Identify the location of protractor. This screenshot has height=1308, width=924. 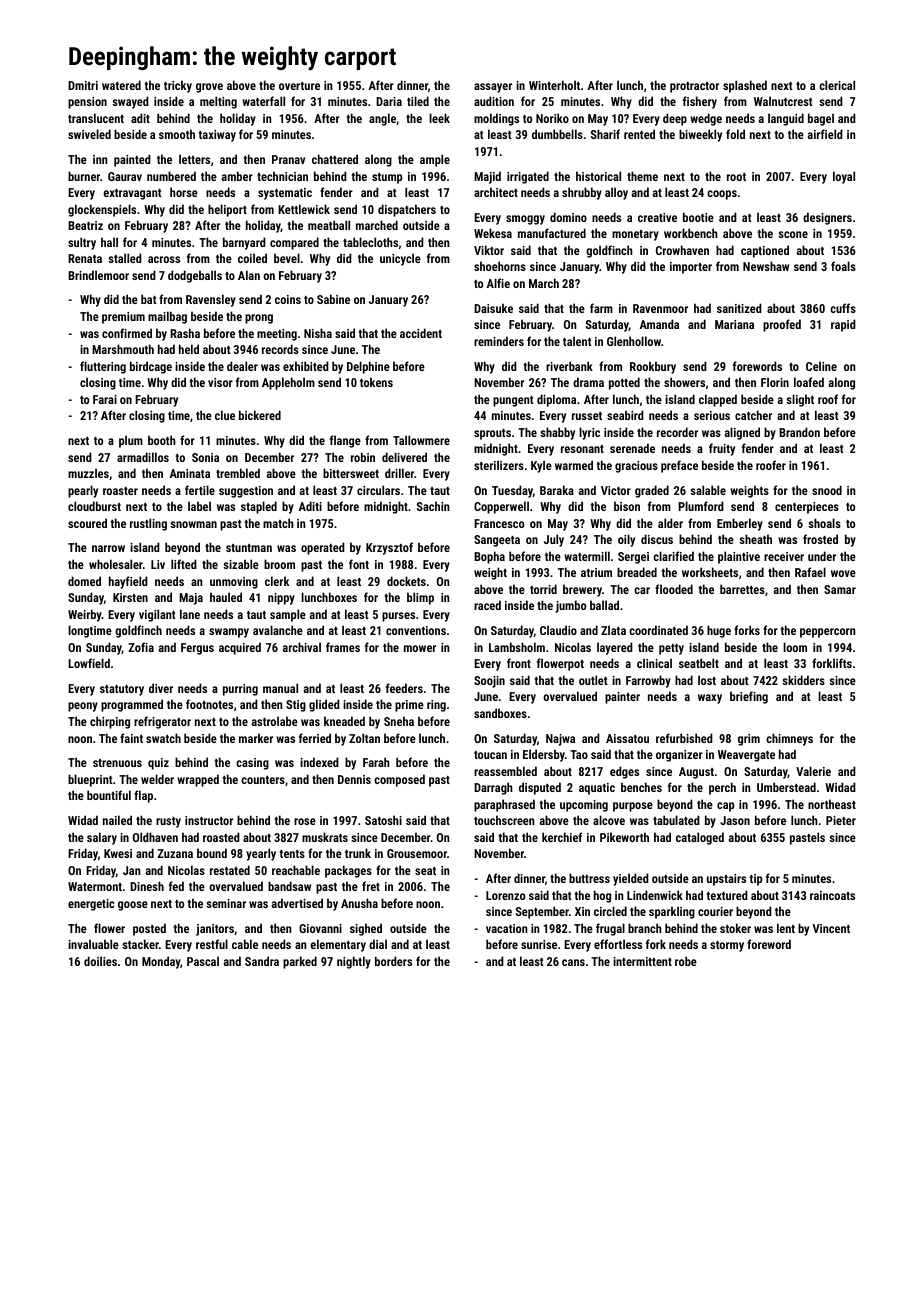
(694, 87).
